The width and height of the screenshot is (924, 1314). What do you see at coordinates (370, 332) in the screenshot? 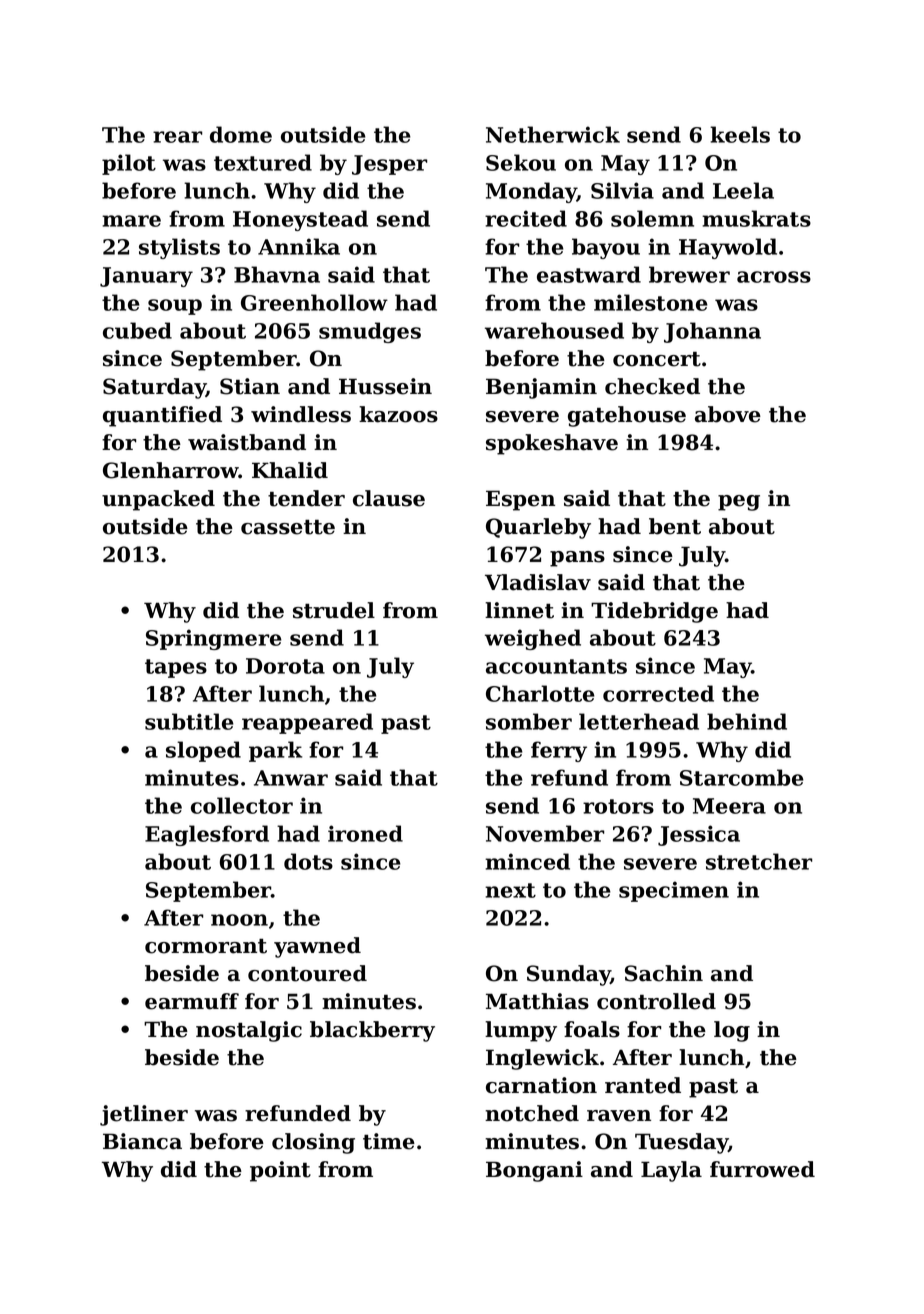
I see `smudges` at bounding box center [370, 332].
